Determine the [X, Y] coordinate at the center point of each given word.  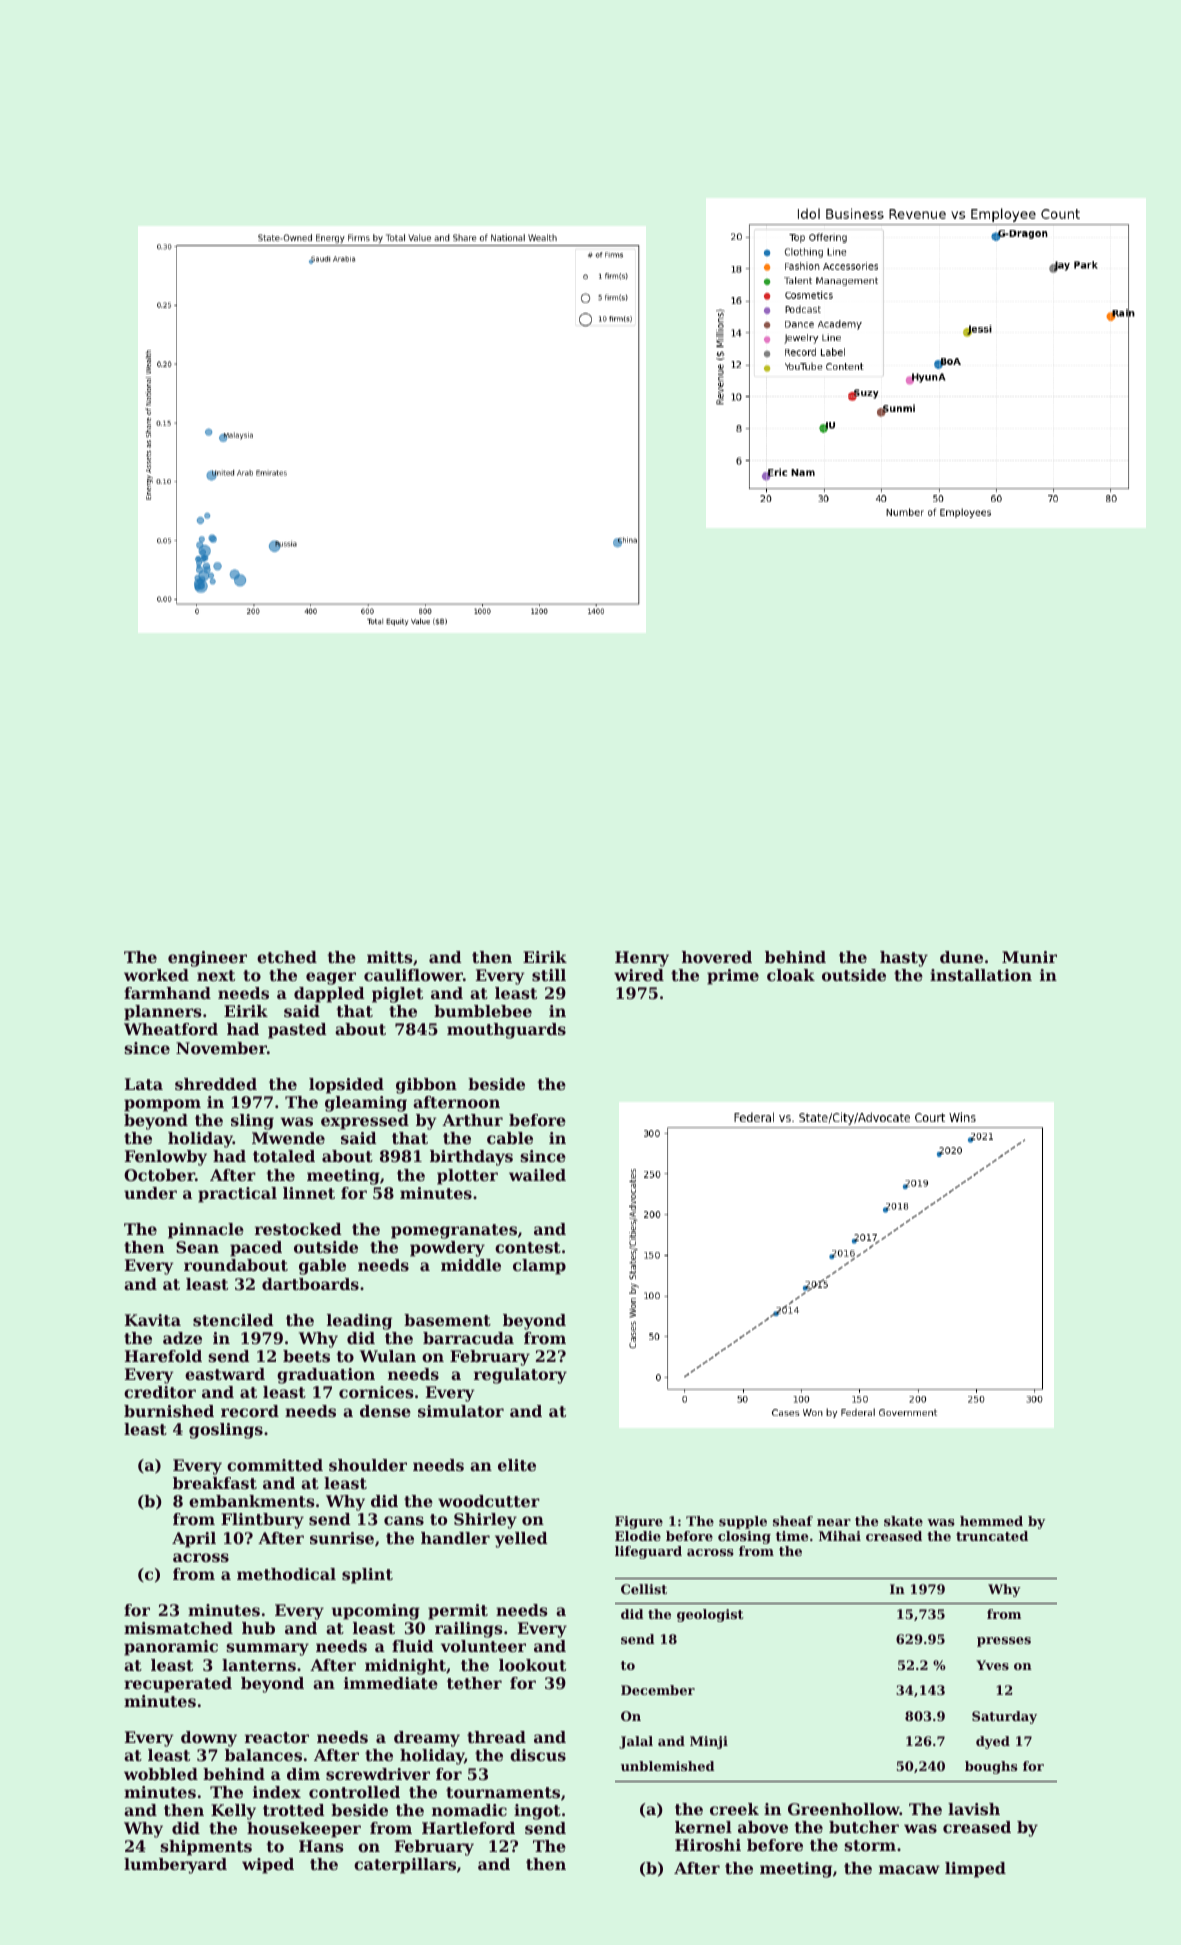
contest [528, 1247]
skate [903, 1521]
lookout [532, 1665]
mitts [390, 957]
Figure [639, 1522]
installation [981, 975]
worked [156, 975]
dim [303, 1774]
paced [256, 1249]
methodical [286, 1574]
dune [961, 957]
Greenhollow [844, 1809]
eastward [225, 1374]
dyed [993, 1742]
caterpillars [405, 1866]
